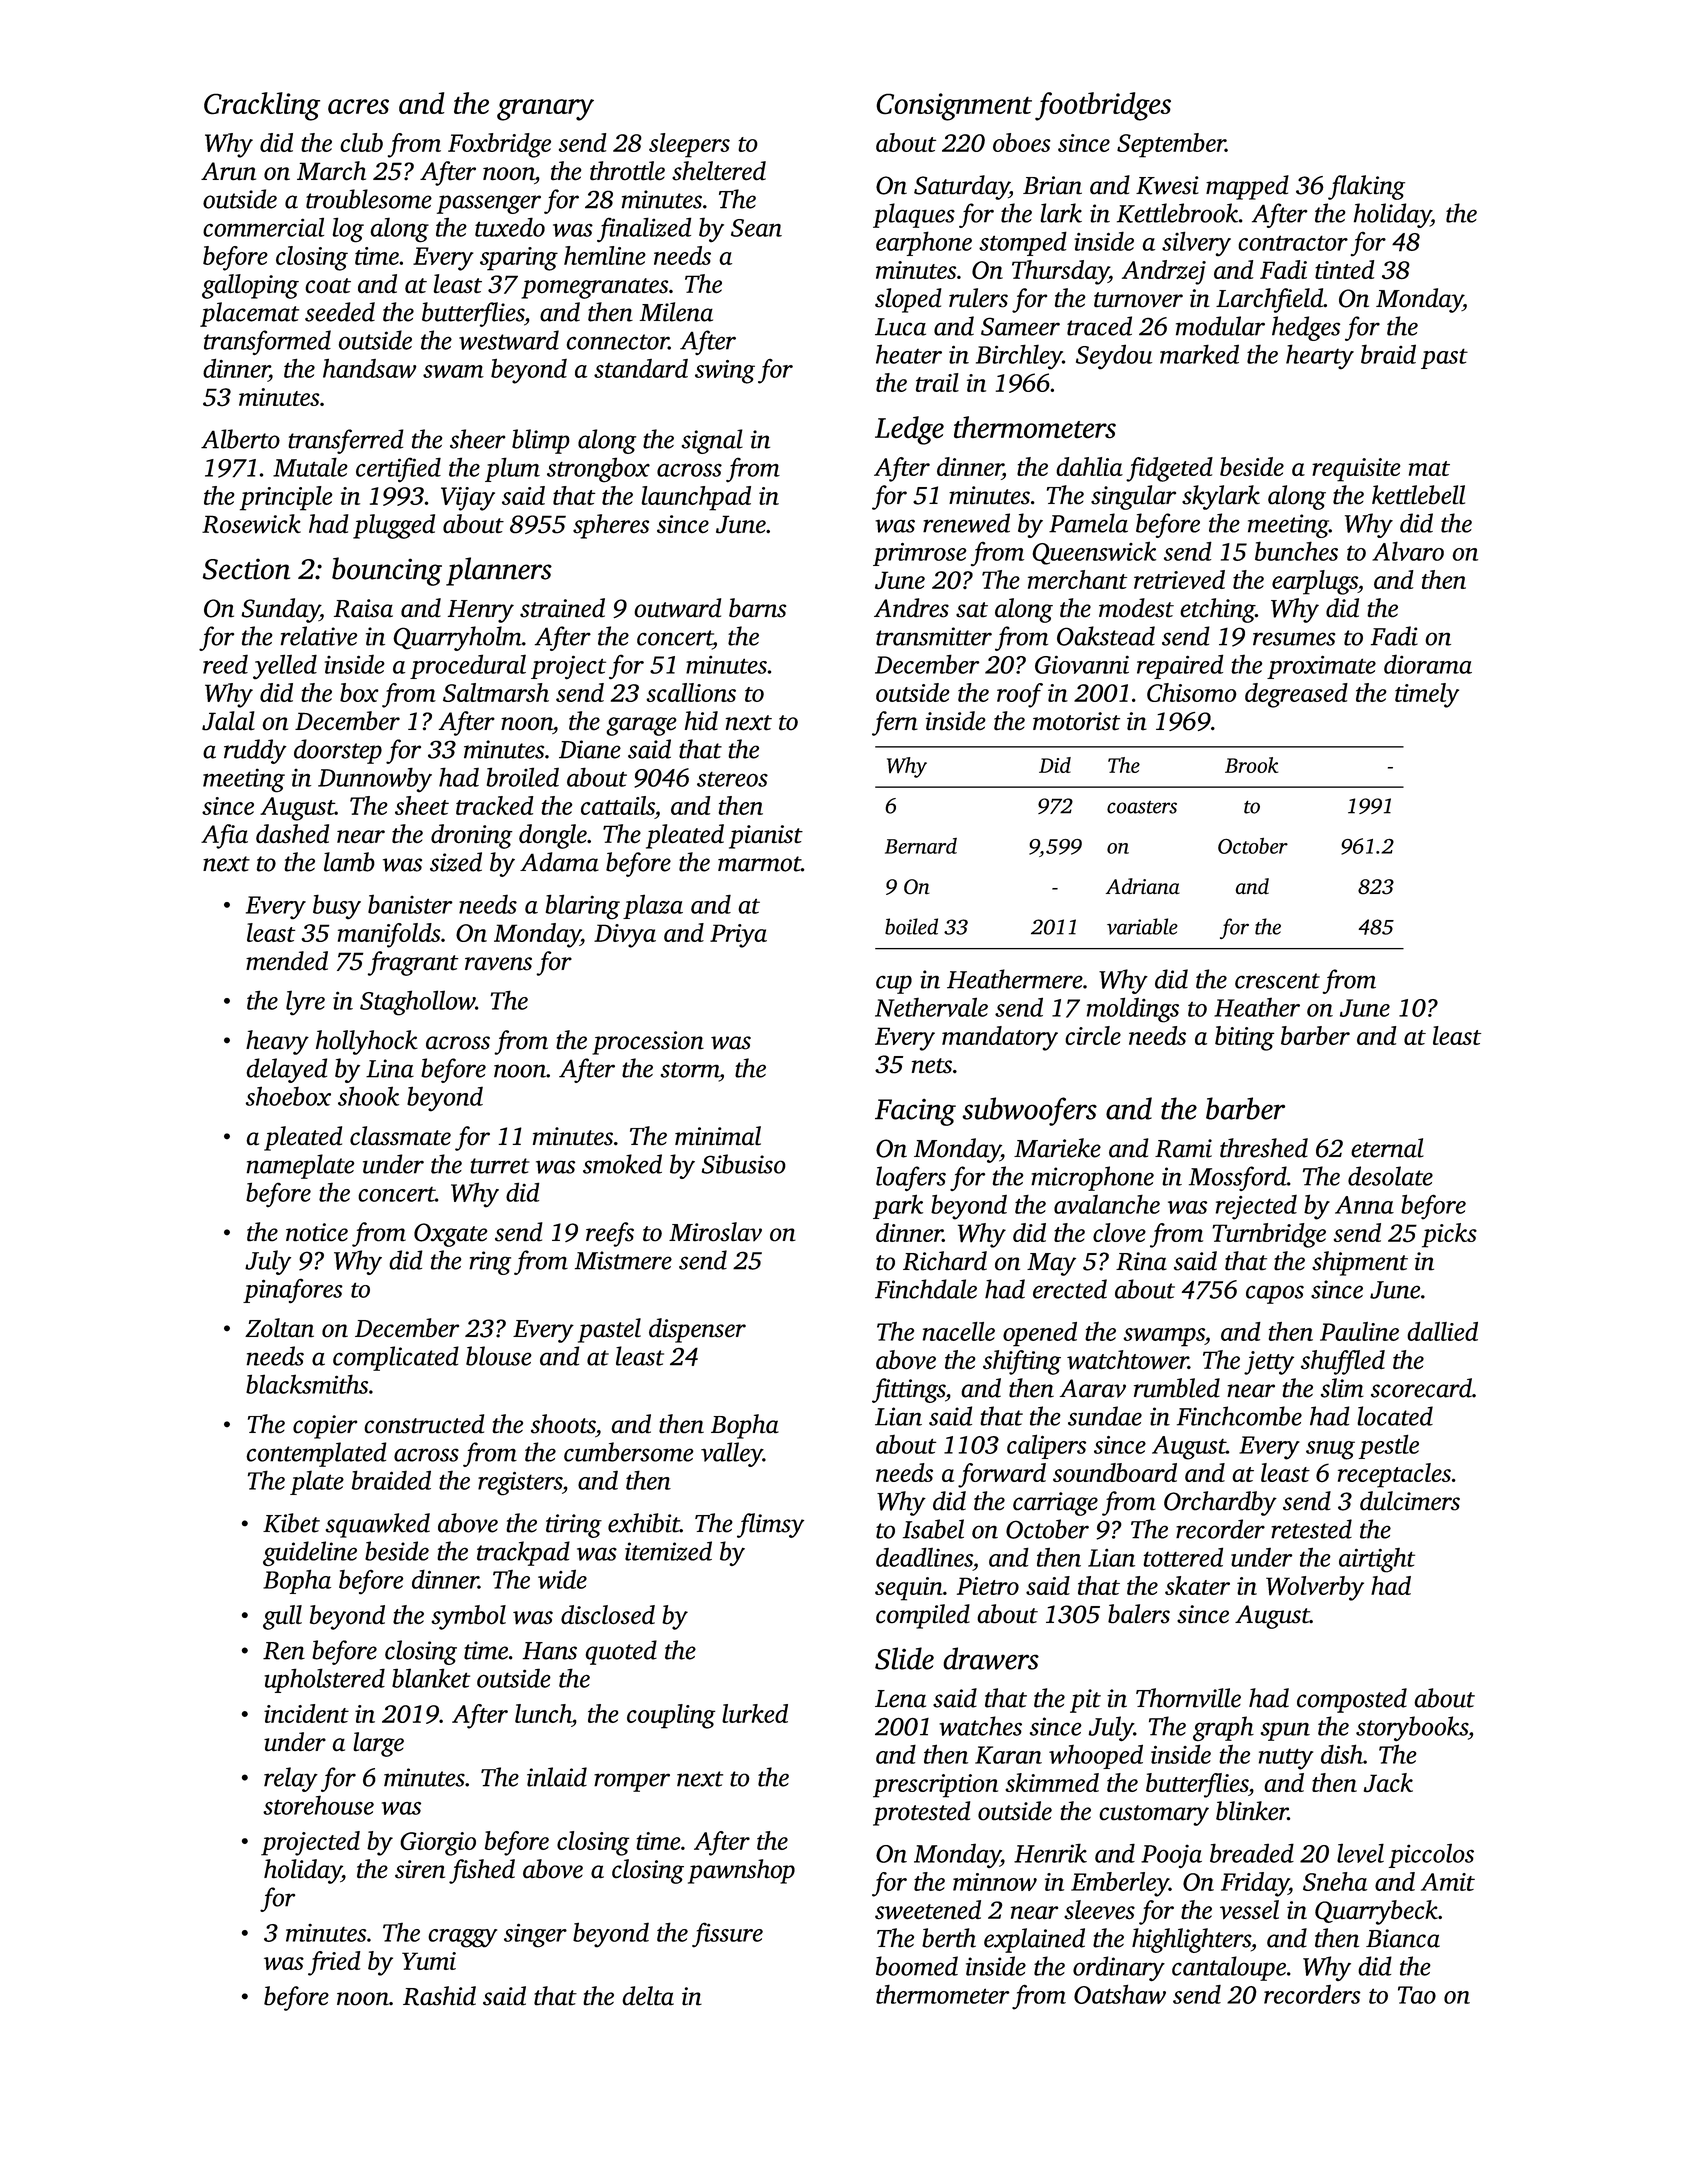 The width and height of the screenshot is (1683, 2178). I want to click on fried, so click(334, 1963).
